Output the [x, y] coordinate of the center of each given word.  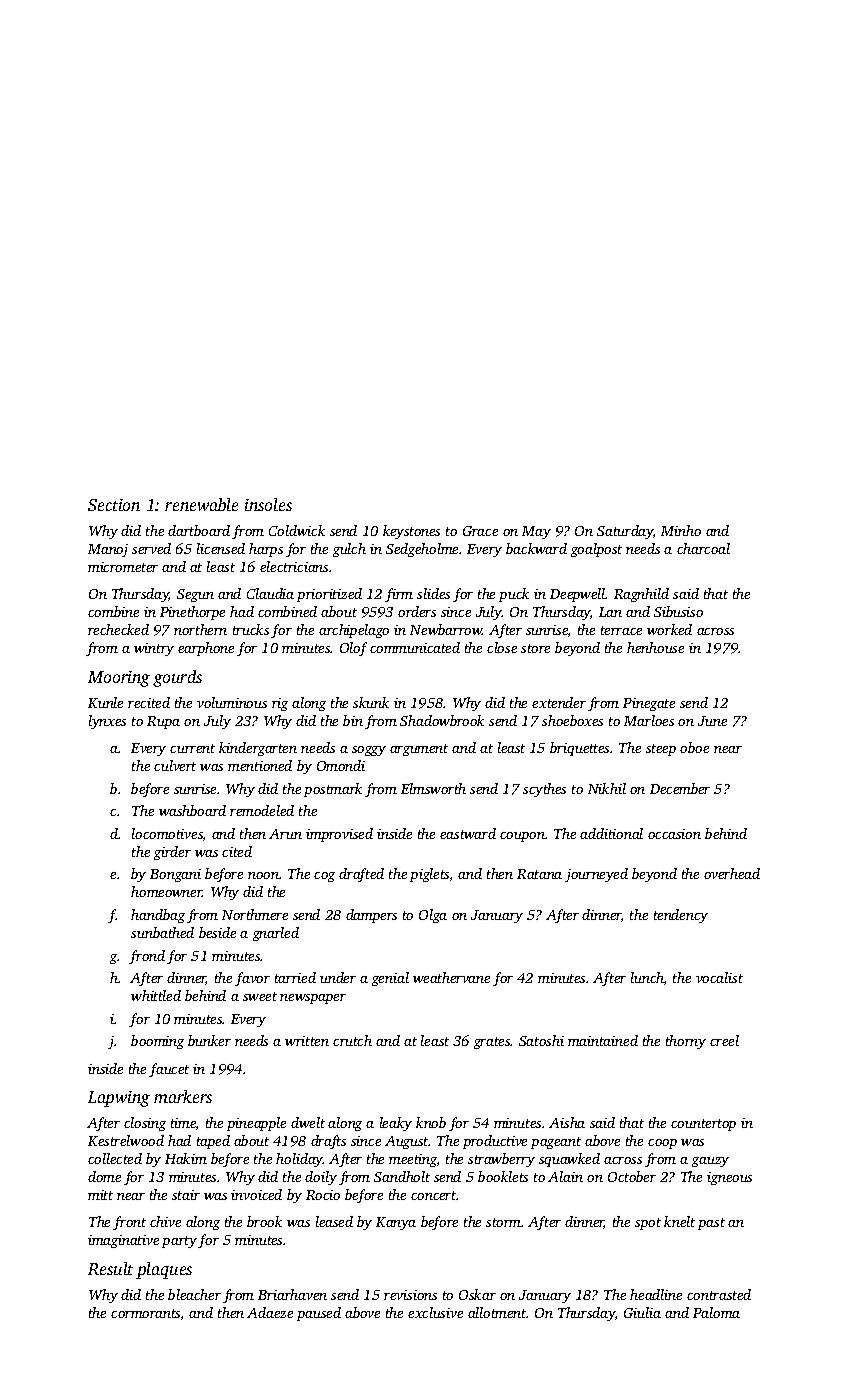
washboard [192, 810]
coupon [522, 837]
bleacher [194, 1294]
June [712, 721]
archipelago [354, 631]
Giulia [642, 1312]
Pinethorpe [192, 613]
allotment [497, 1312]
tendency [681, 916]
